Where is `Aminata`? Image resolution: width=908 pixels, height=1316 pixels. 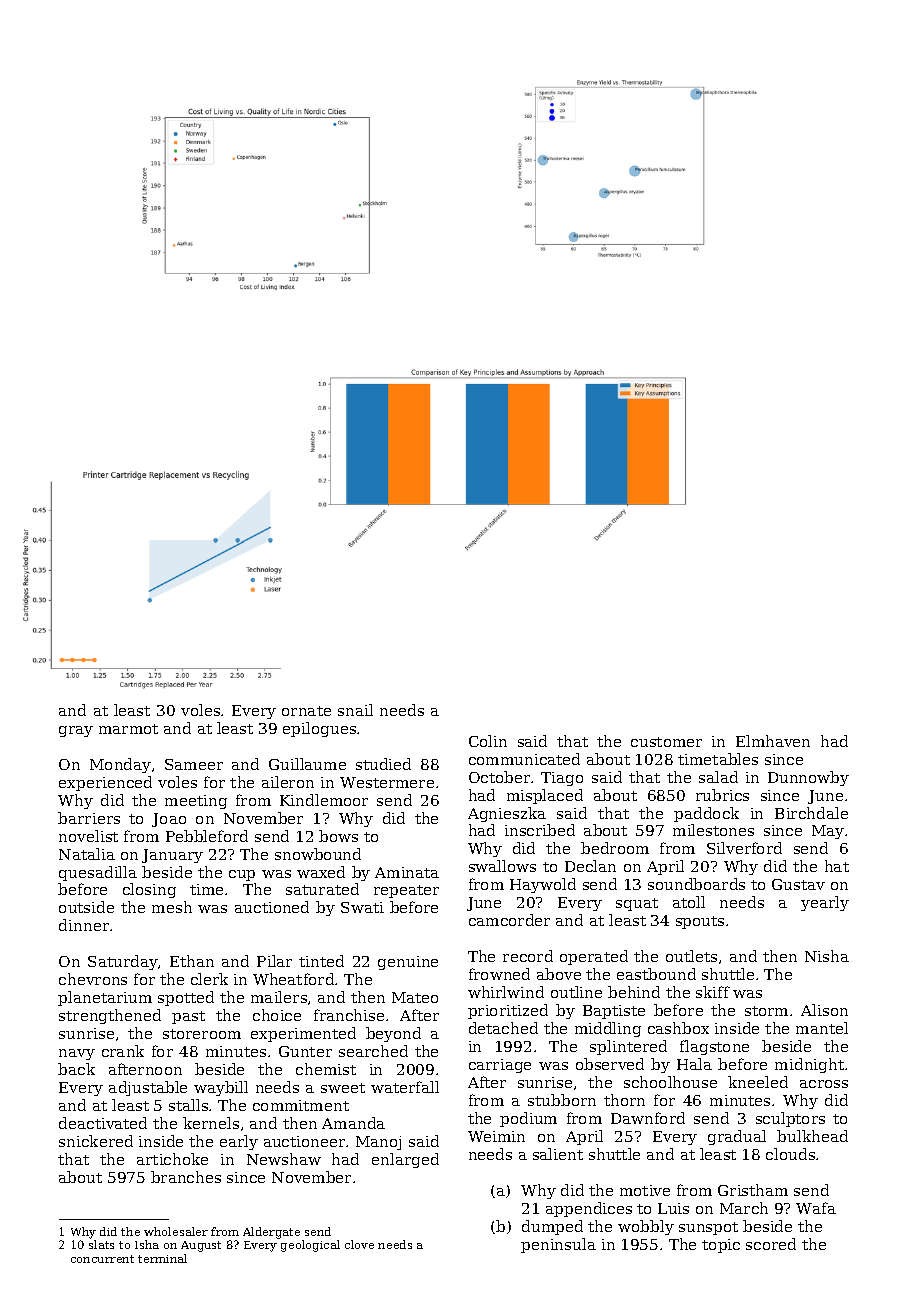 Aminata is located at coordinates (407, 872).
